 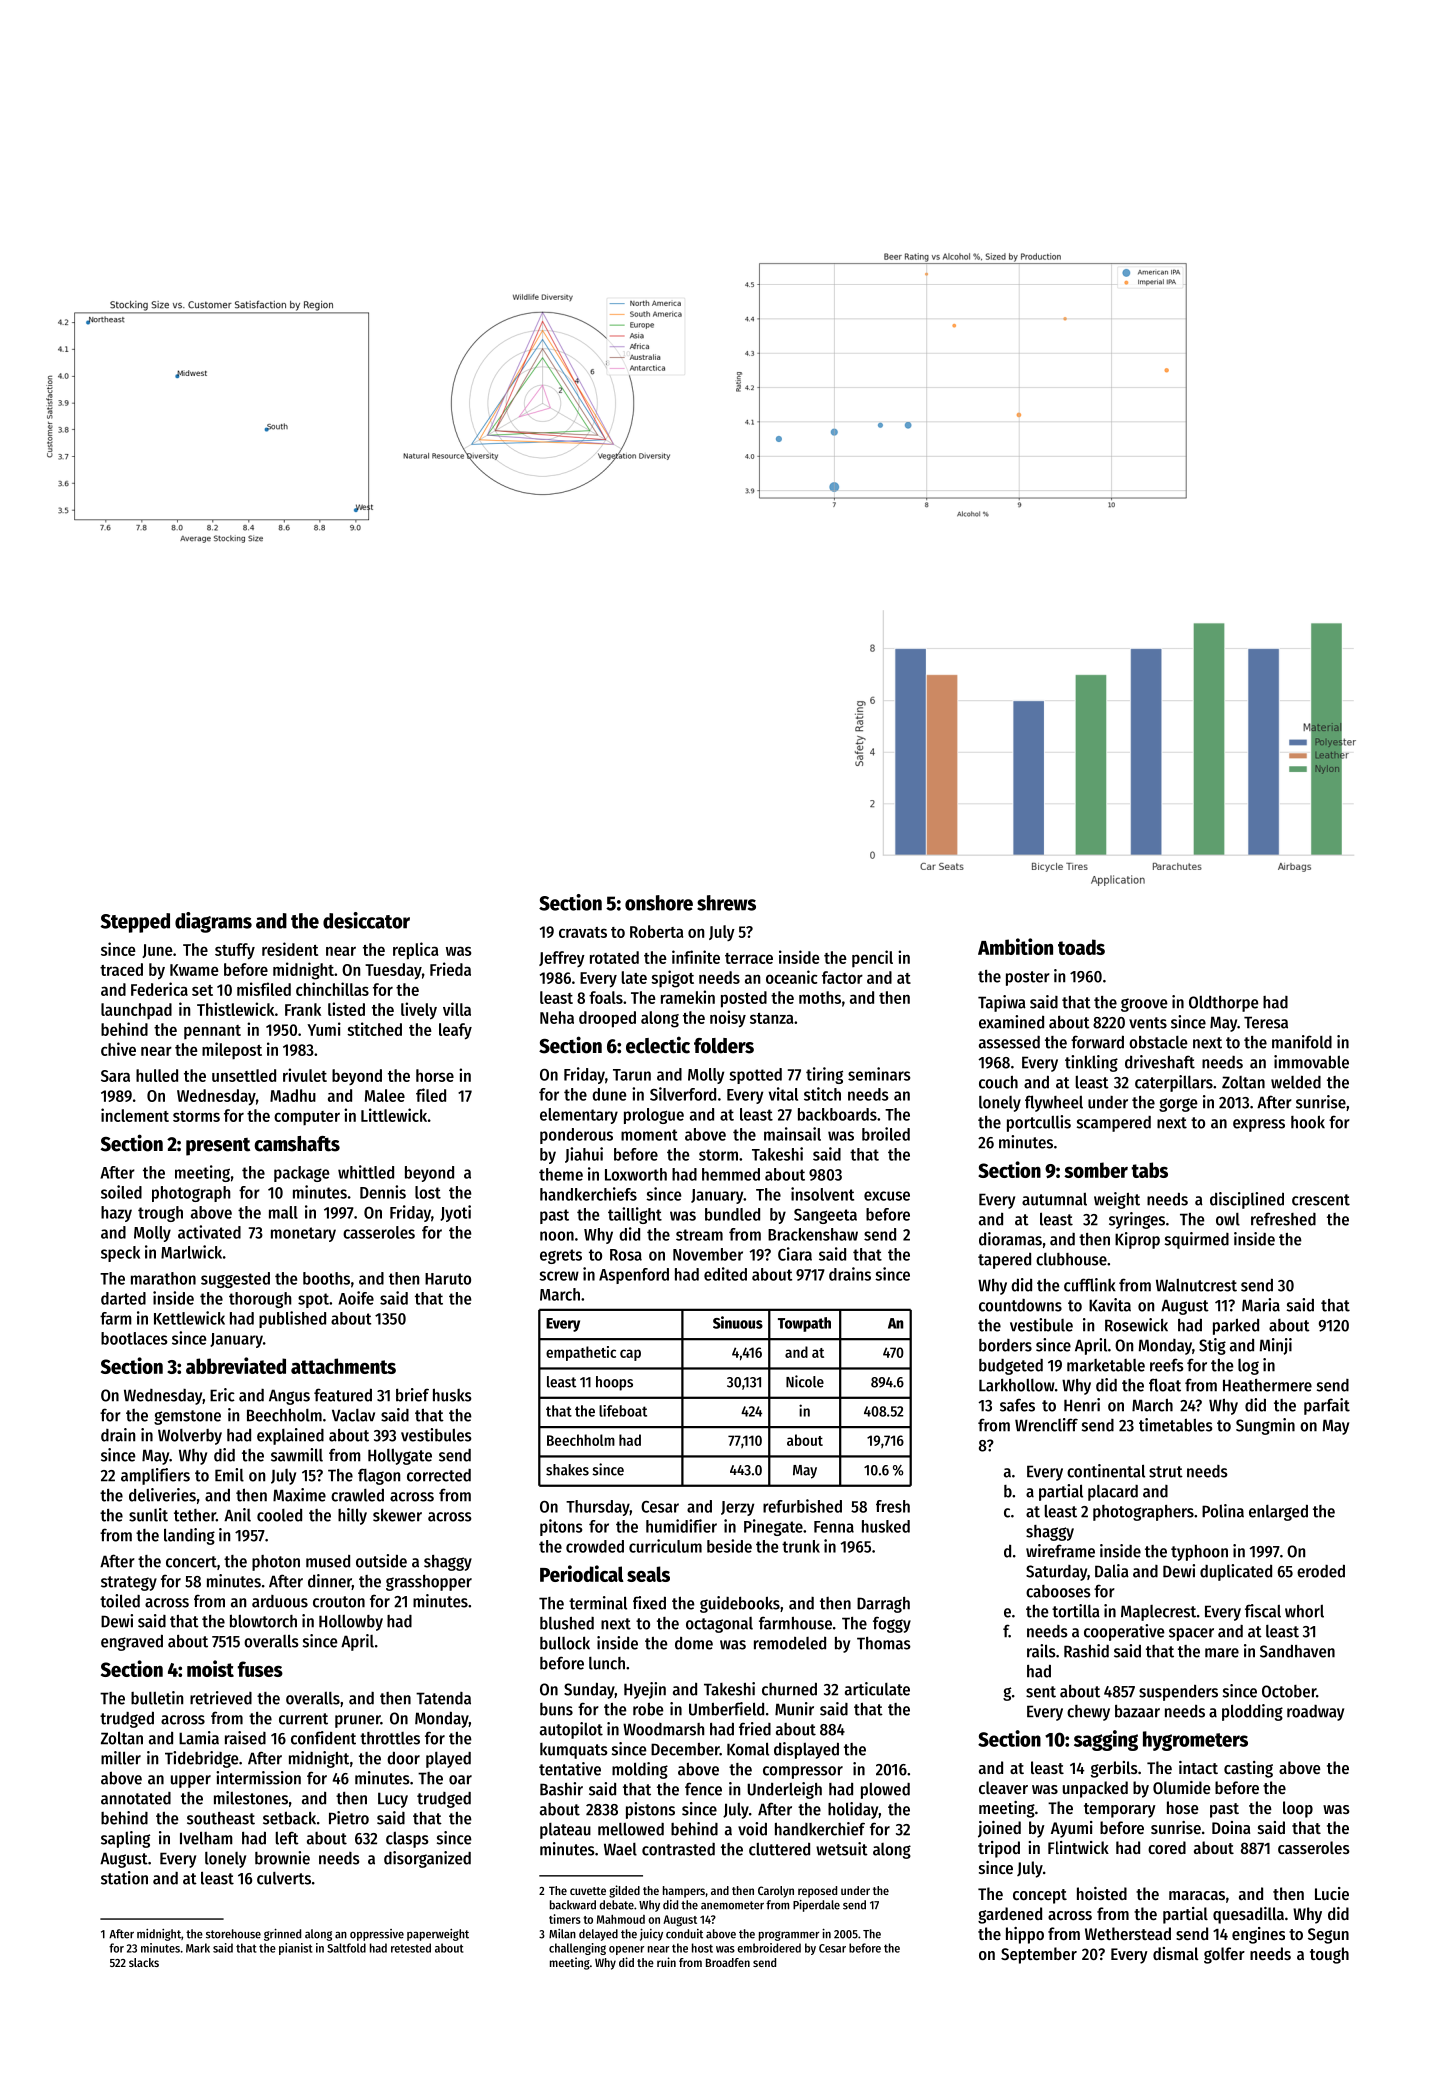 I want to click on plodding, so click(x=1252, y=1712).
